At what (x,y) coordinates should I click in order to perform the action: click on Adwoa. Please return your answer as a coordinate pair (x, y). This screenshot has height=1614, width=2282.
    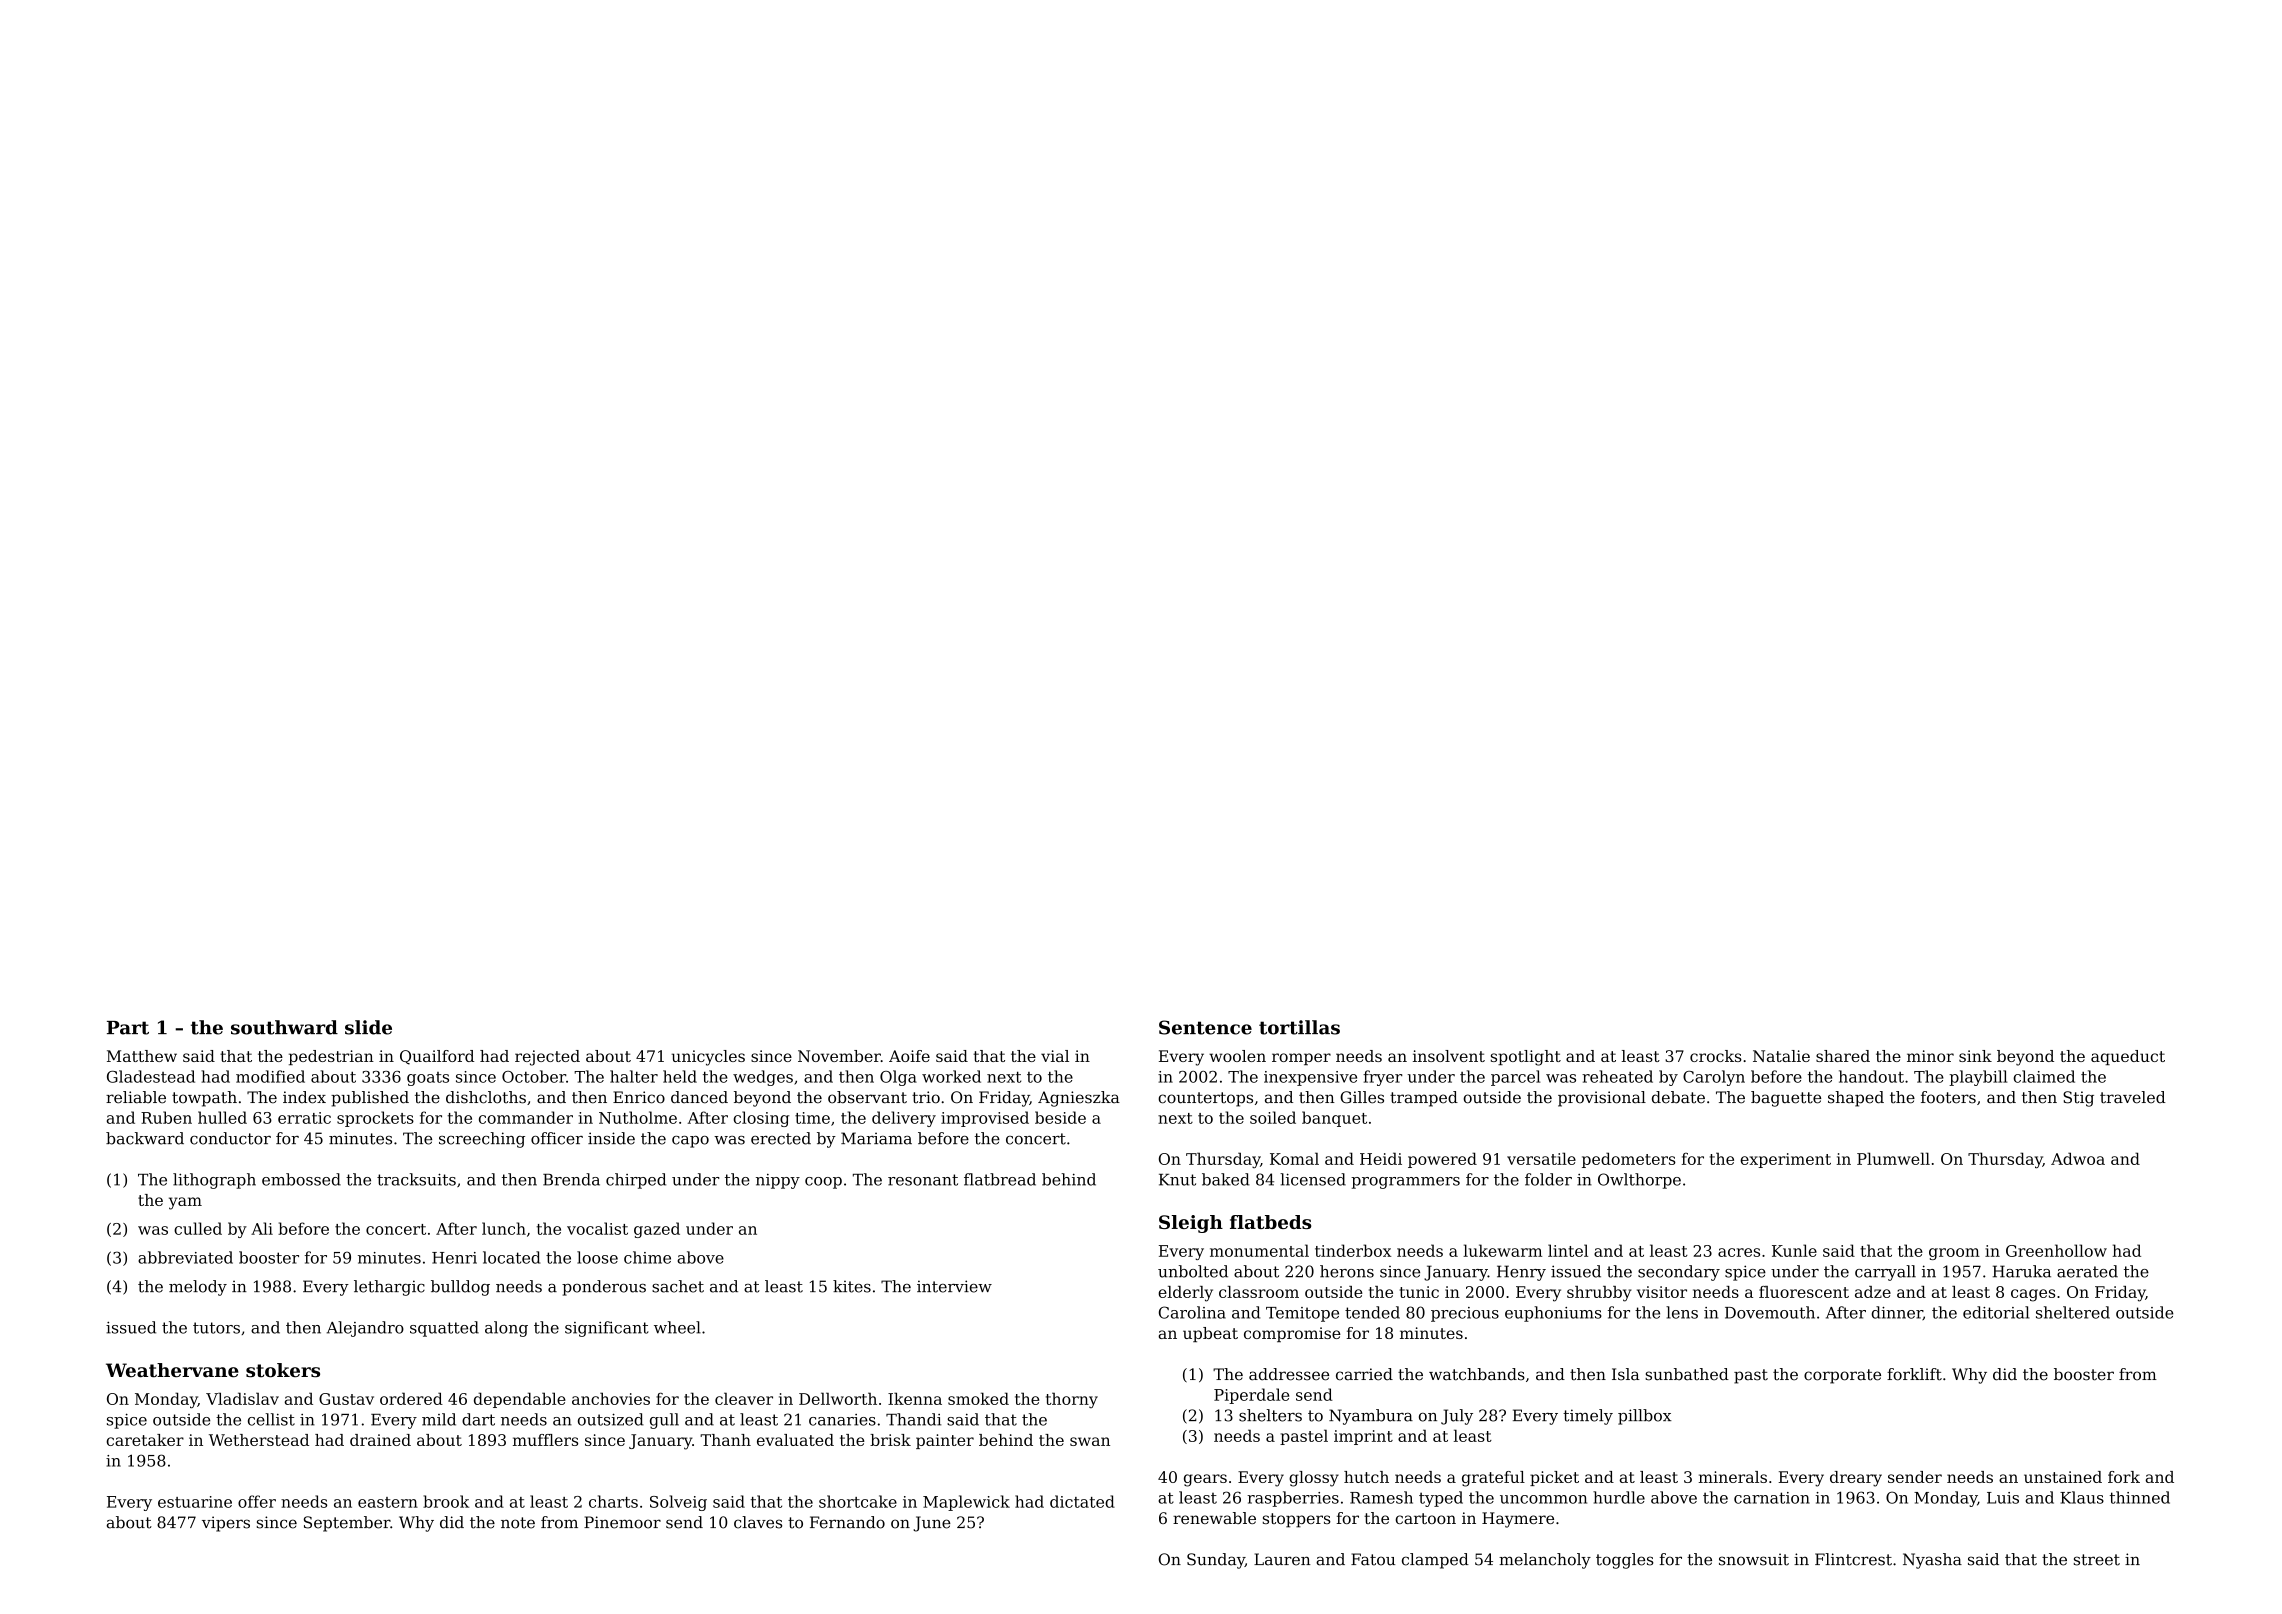
    Looking at the image, I should click on (2078, 1158).
